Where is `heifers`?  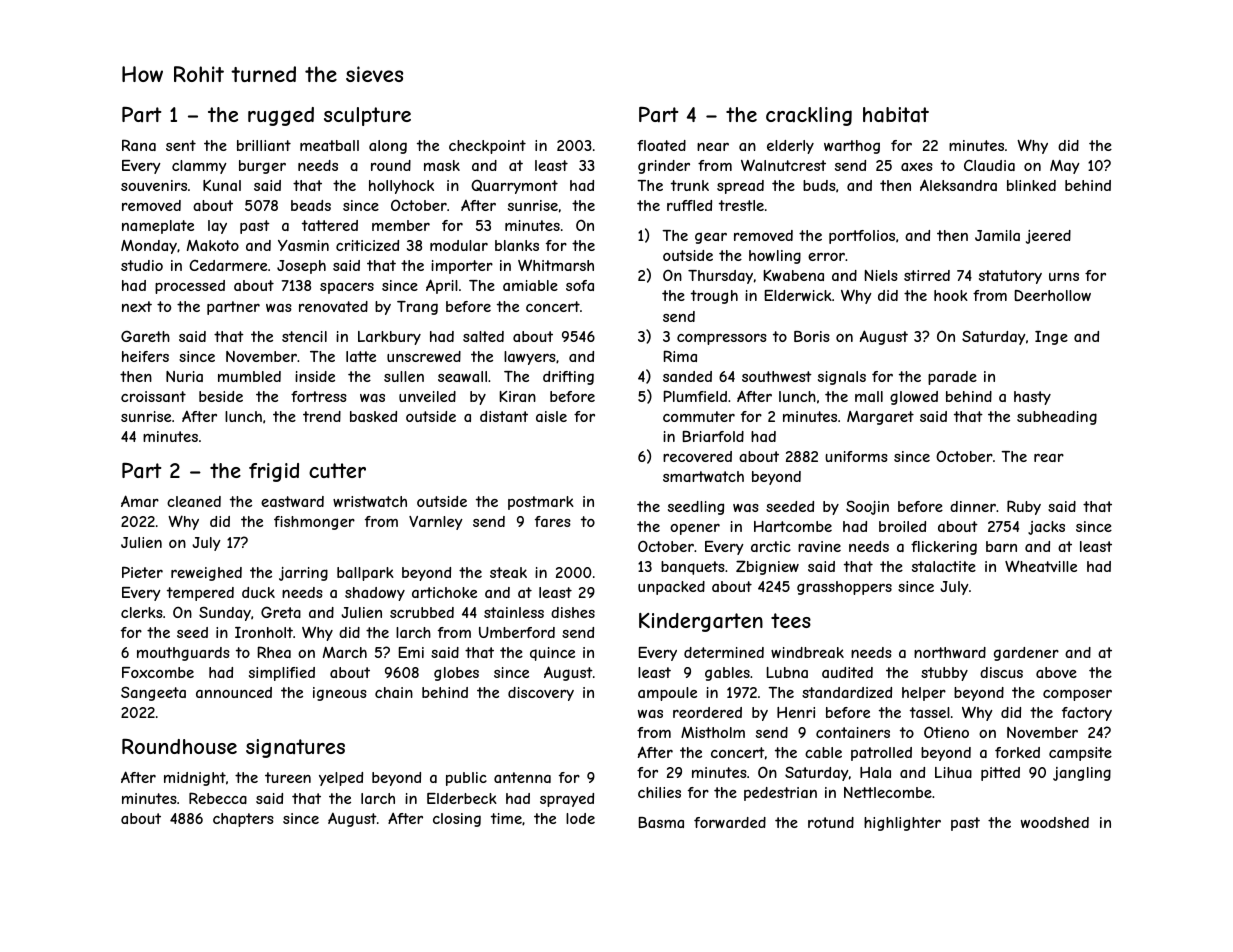 heifers is located at coordinates (145, 356).
